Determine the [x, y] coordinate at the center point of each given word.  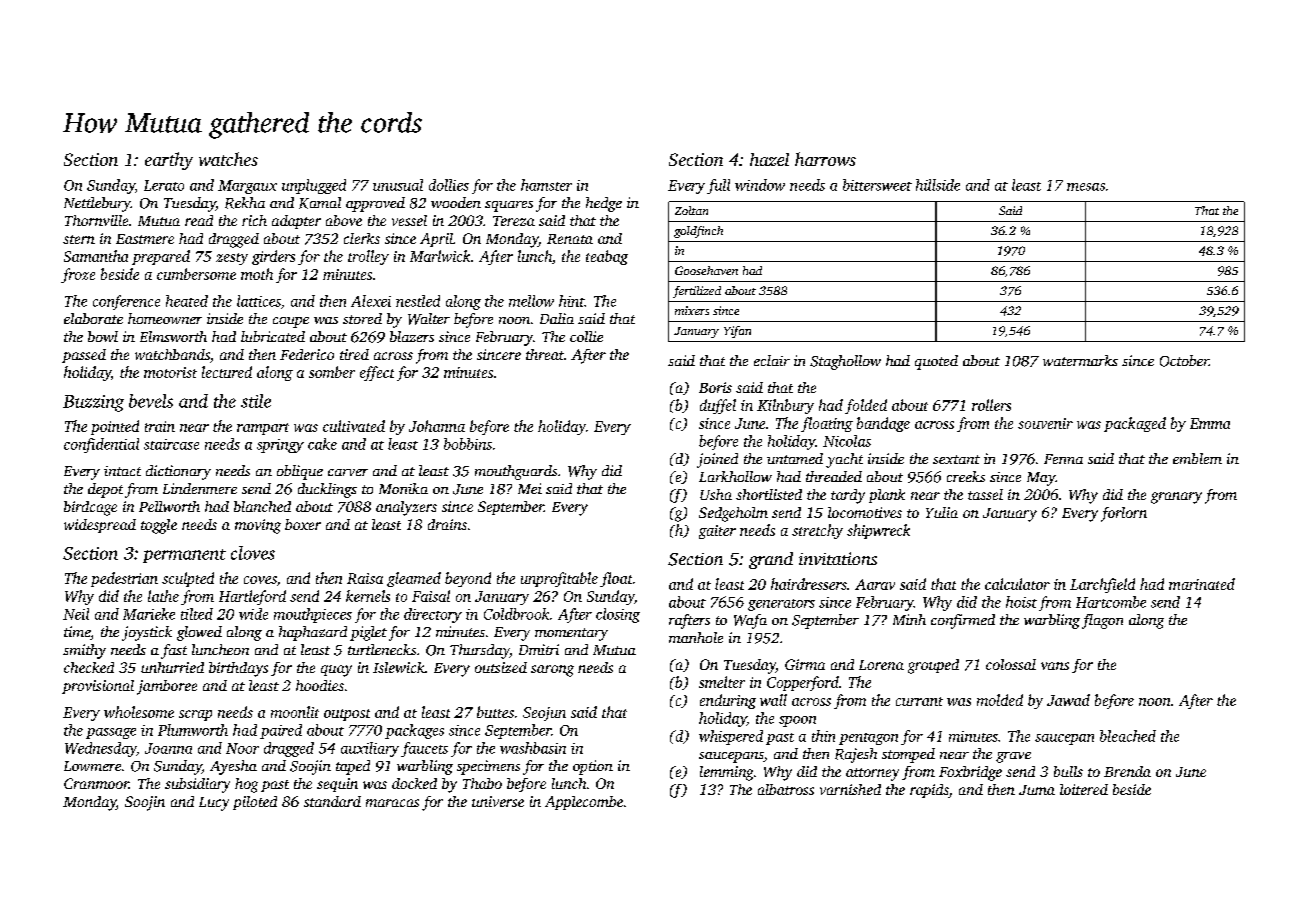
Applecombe [584, 803]
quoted [936, 362]
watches [228, 159]
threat [545, 354]
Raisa [365, 578]
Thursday [480, 651]
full [718, 186]
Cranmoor [96, 783]
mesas [1086, 187]
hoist [1021, 602]
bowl [103, 336]
